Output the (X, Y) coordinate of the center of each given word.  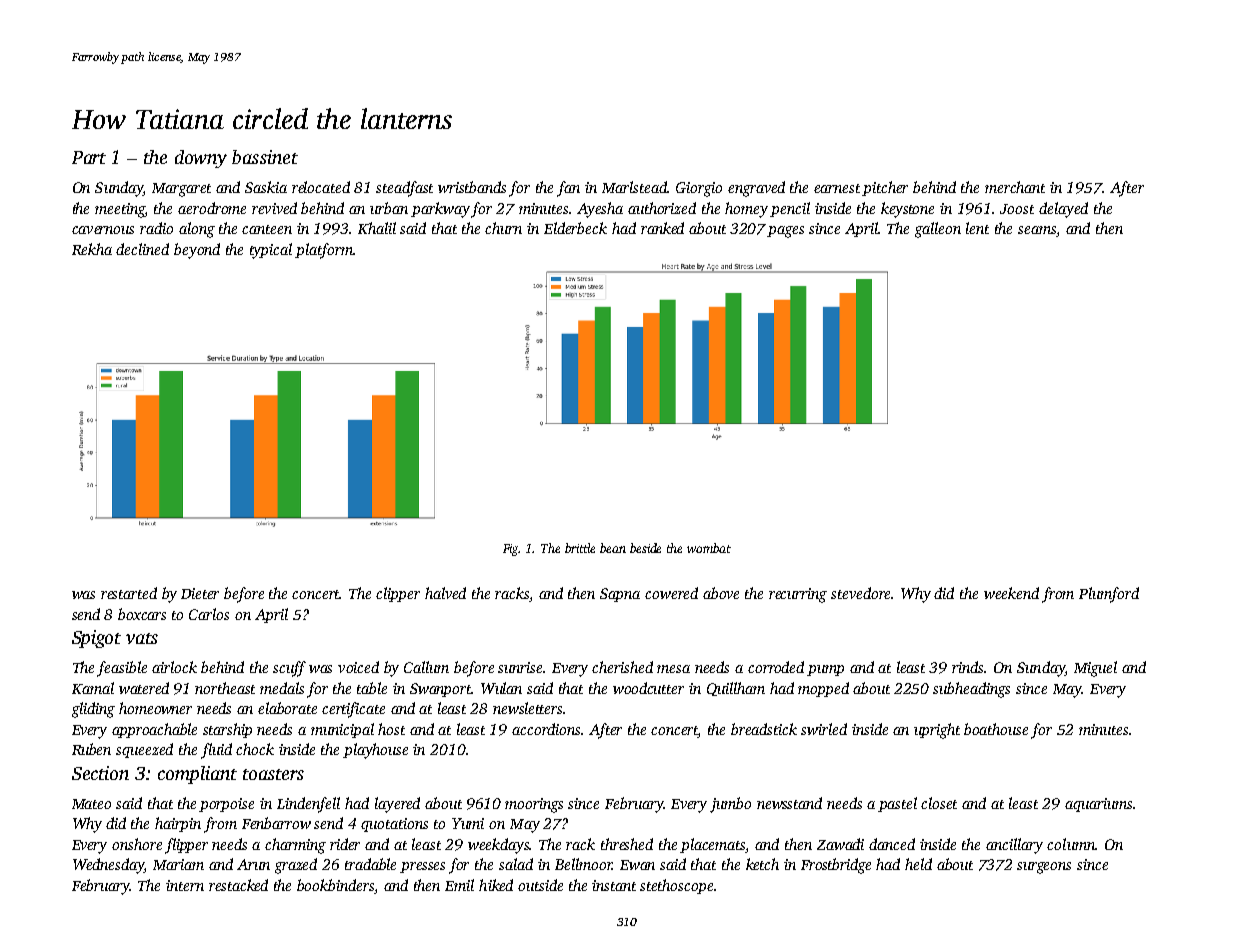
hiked (496, 885)
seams (1037, 231)
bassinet (265, 157)
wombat (709, 548)
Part (89, 157)
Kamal (93, 688)
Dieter (200, 593)
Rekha (92, 249)
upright (937, 731)
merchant (1015, 187)
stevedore (860, 593)
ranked (662, 228)
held (918, 864)
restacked (238, 885)
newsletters (527, 708)
